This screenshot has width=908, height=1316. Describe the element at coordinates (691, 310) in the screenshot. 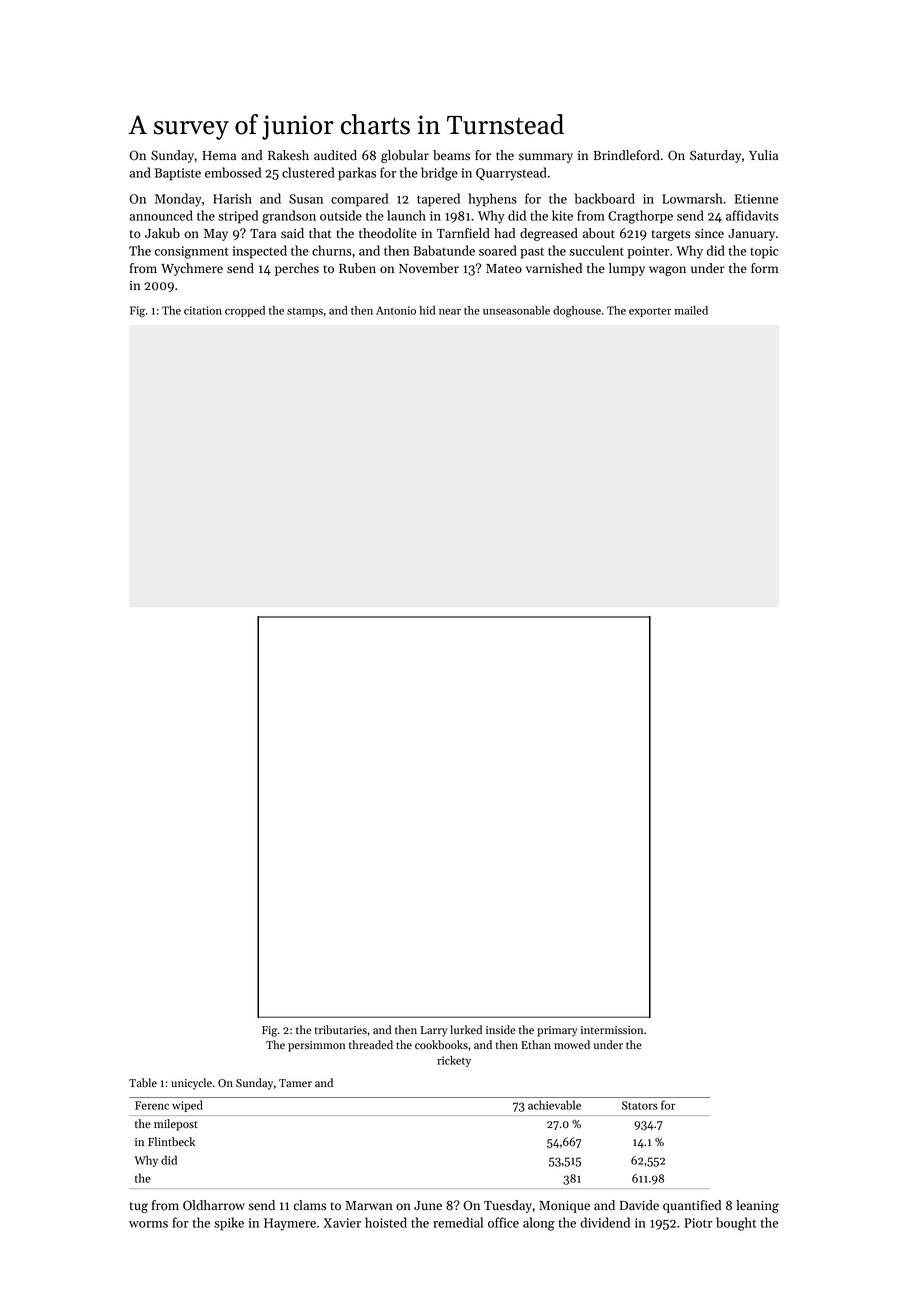

I see `mailed` at that location.
